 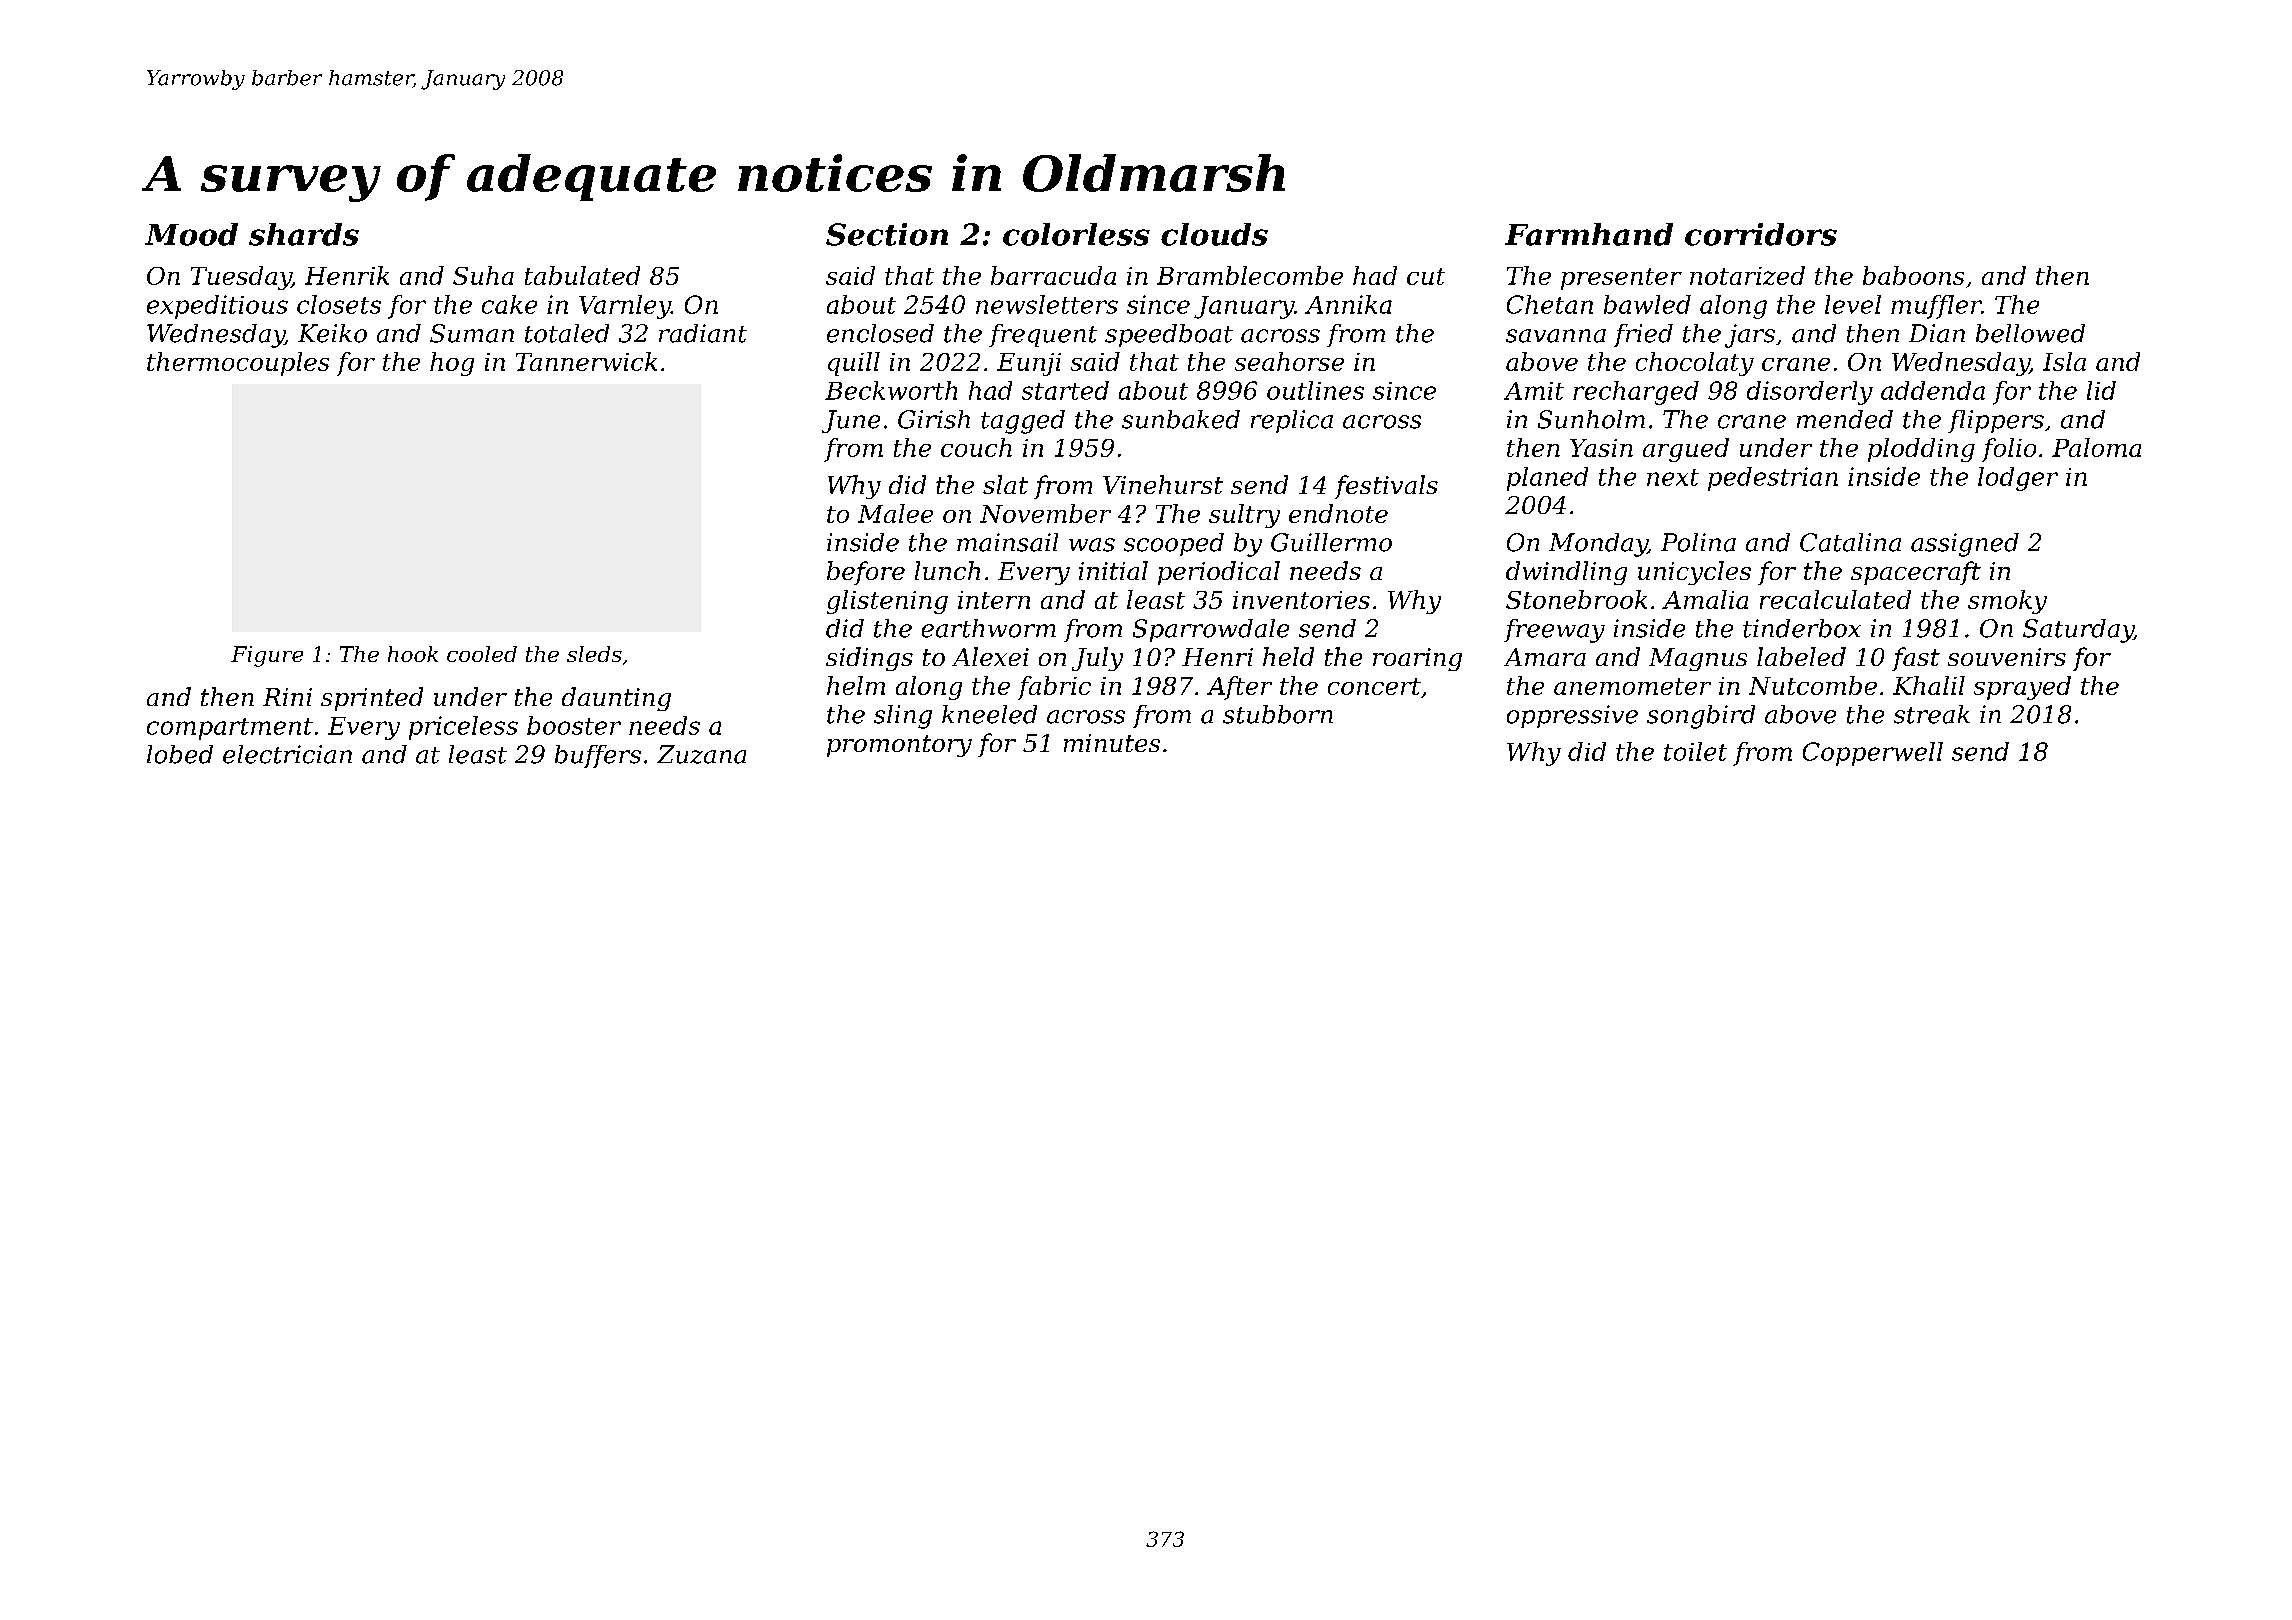 What do you see at coordinates (990, 656) in the document?
I see `Alexei` at bounding box center [990, 656].
